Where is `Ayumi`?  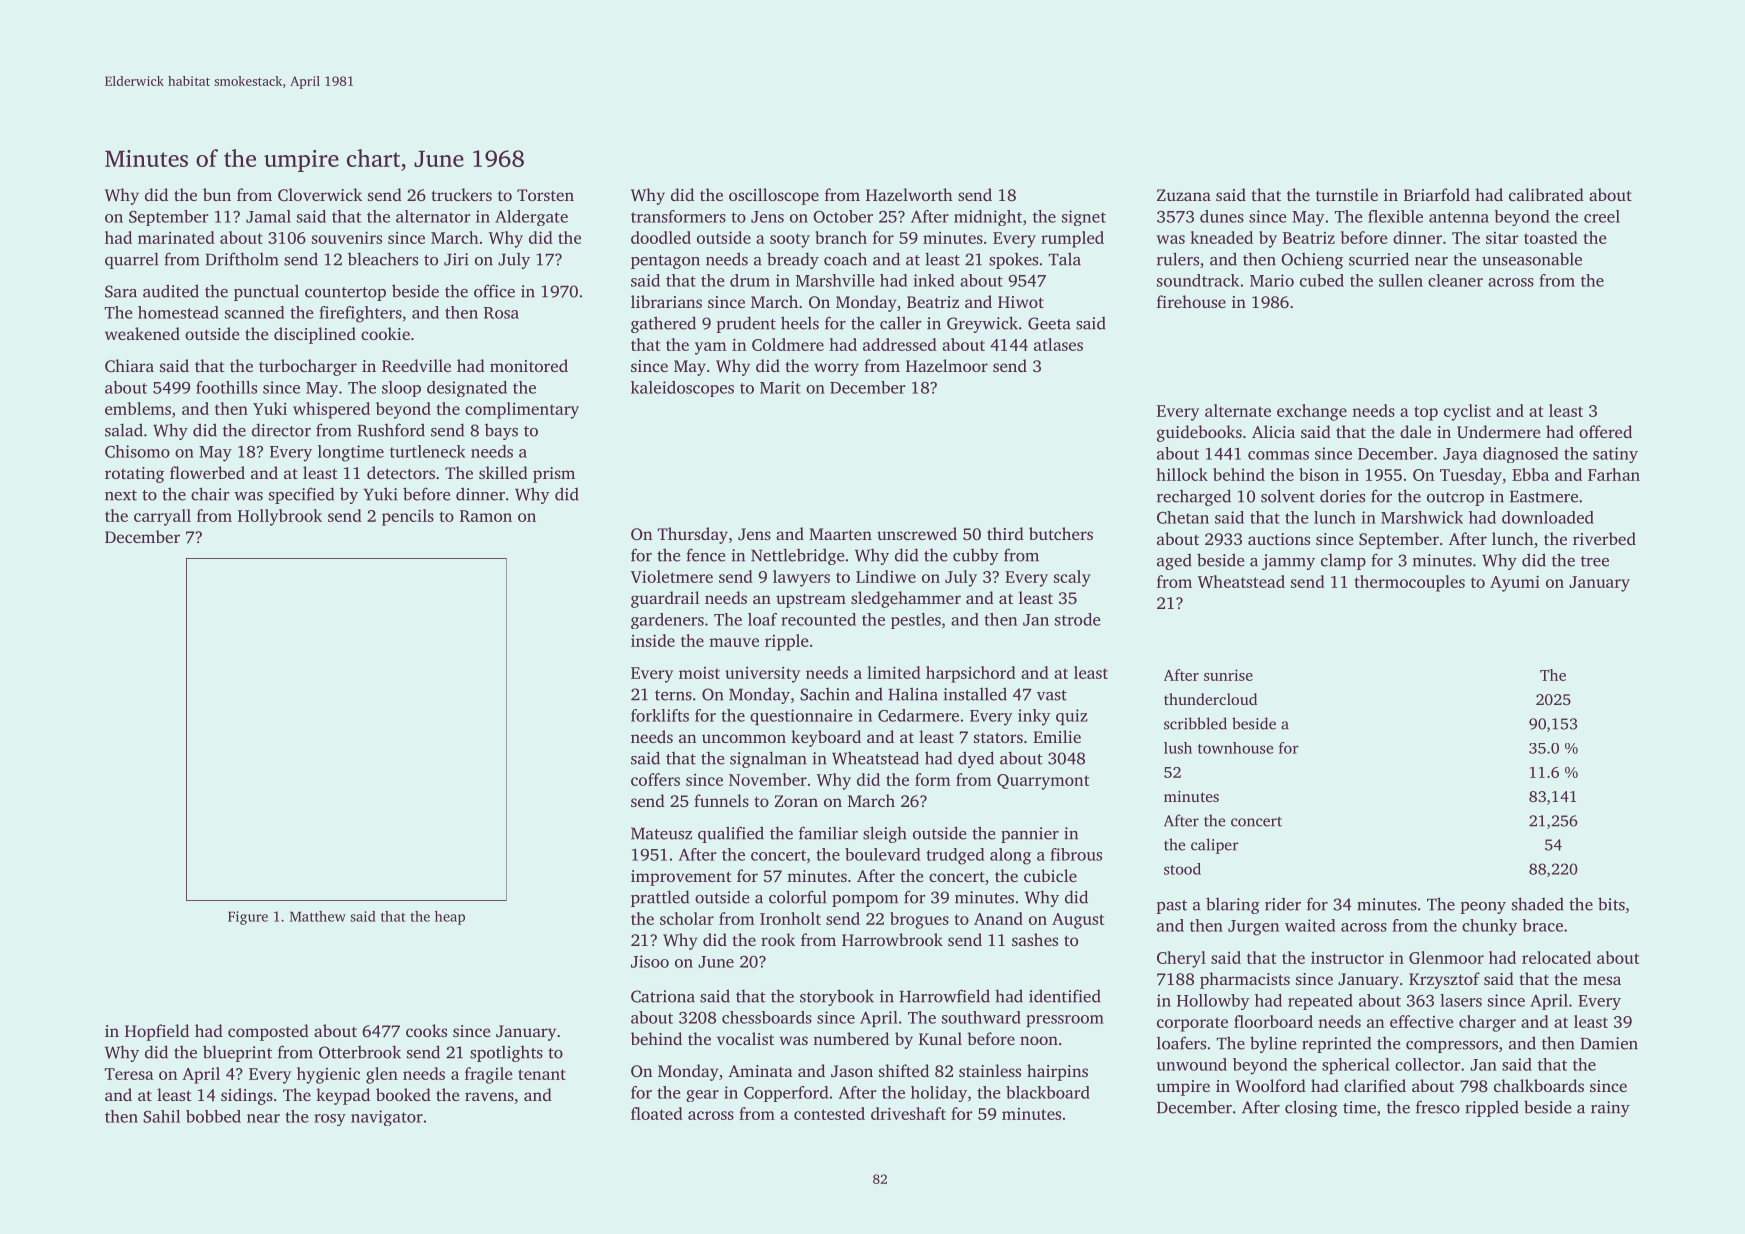 Ayumi is located at coordinates (1515, 583).
